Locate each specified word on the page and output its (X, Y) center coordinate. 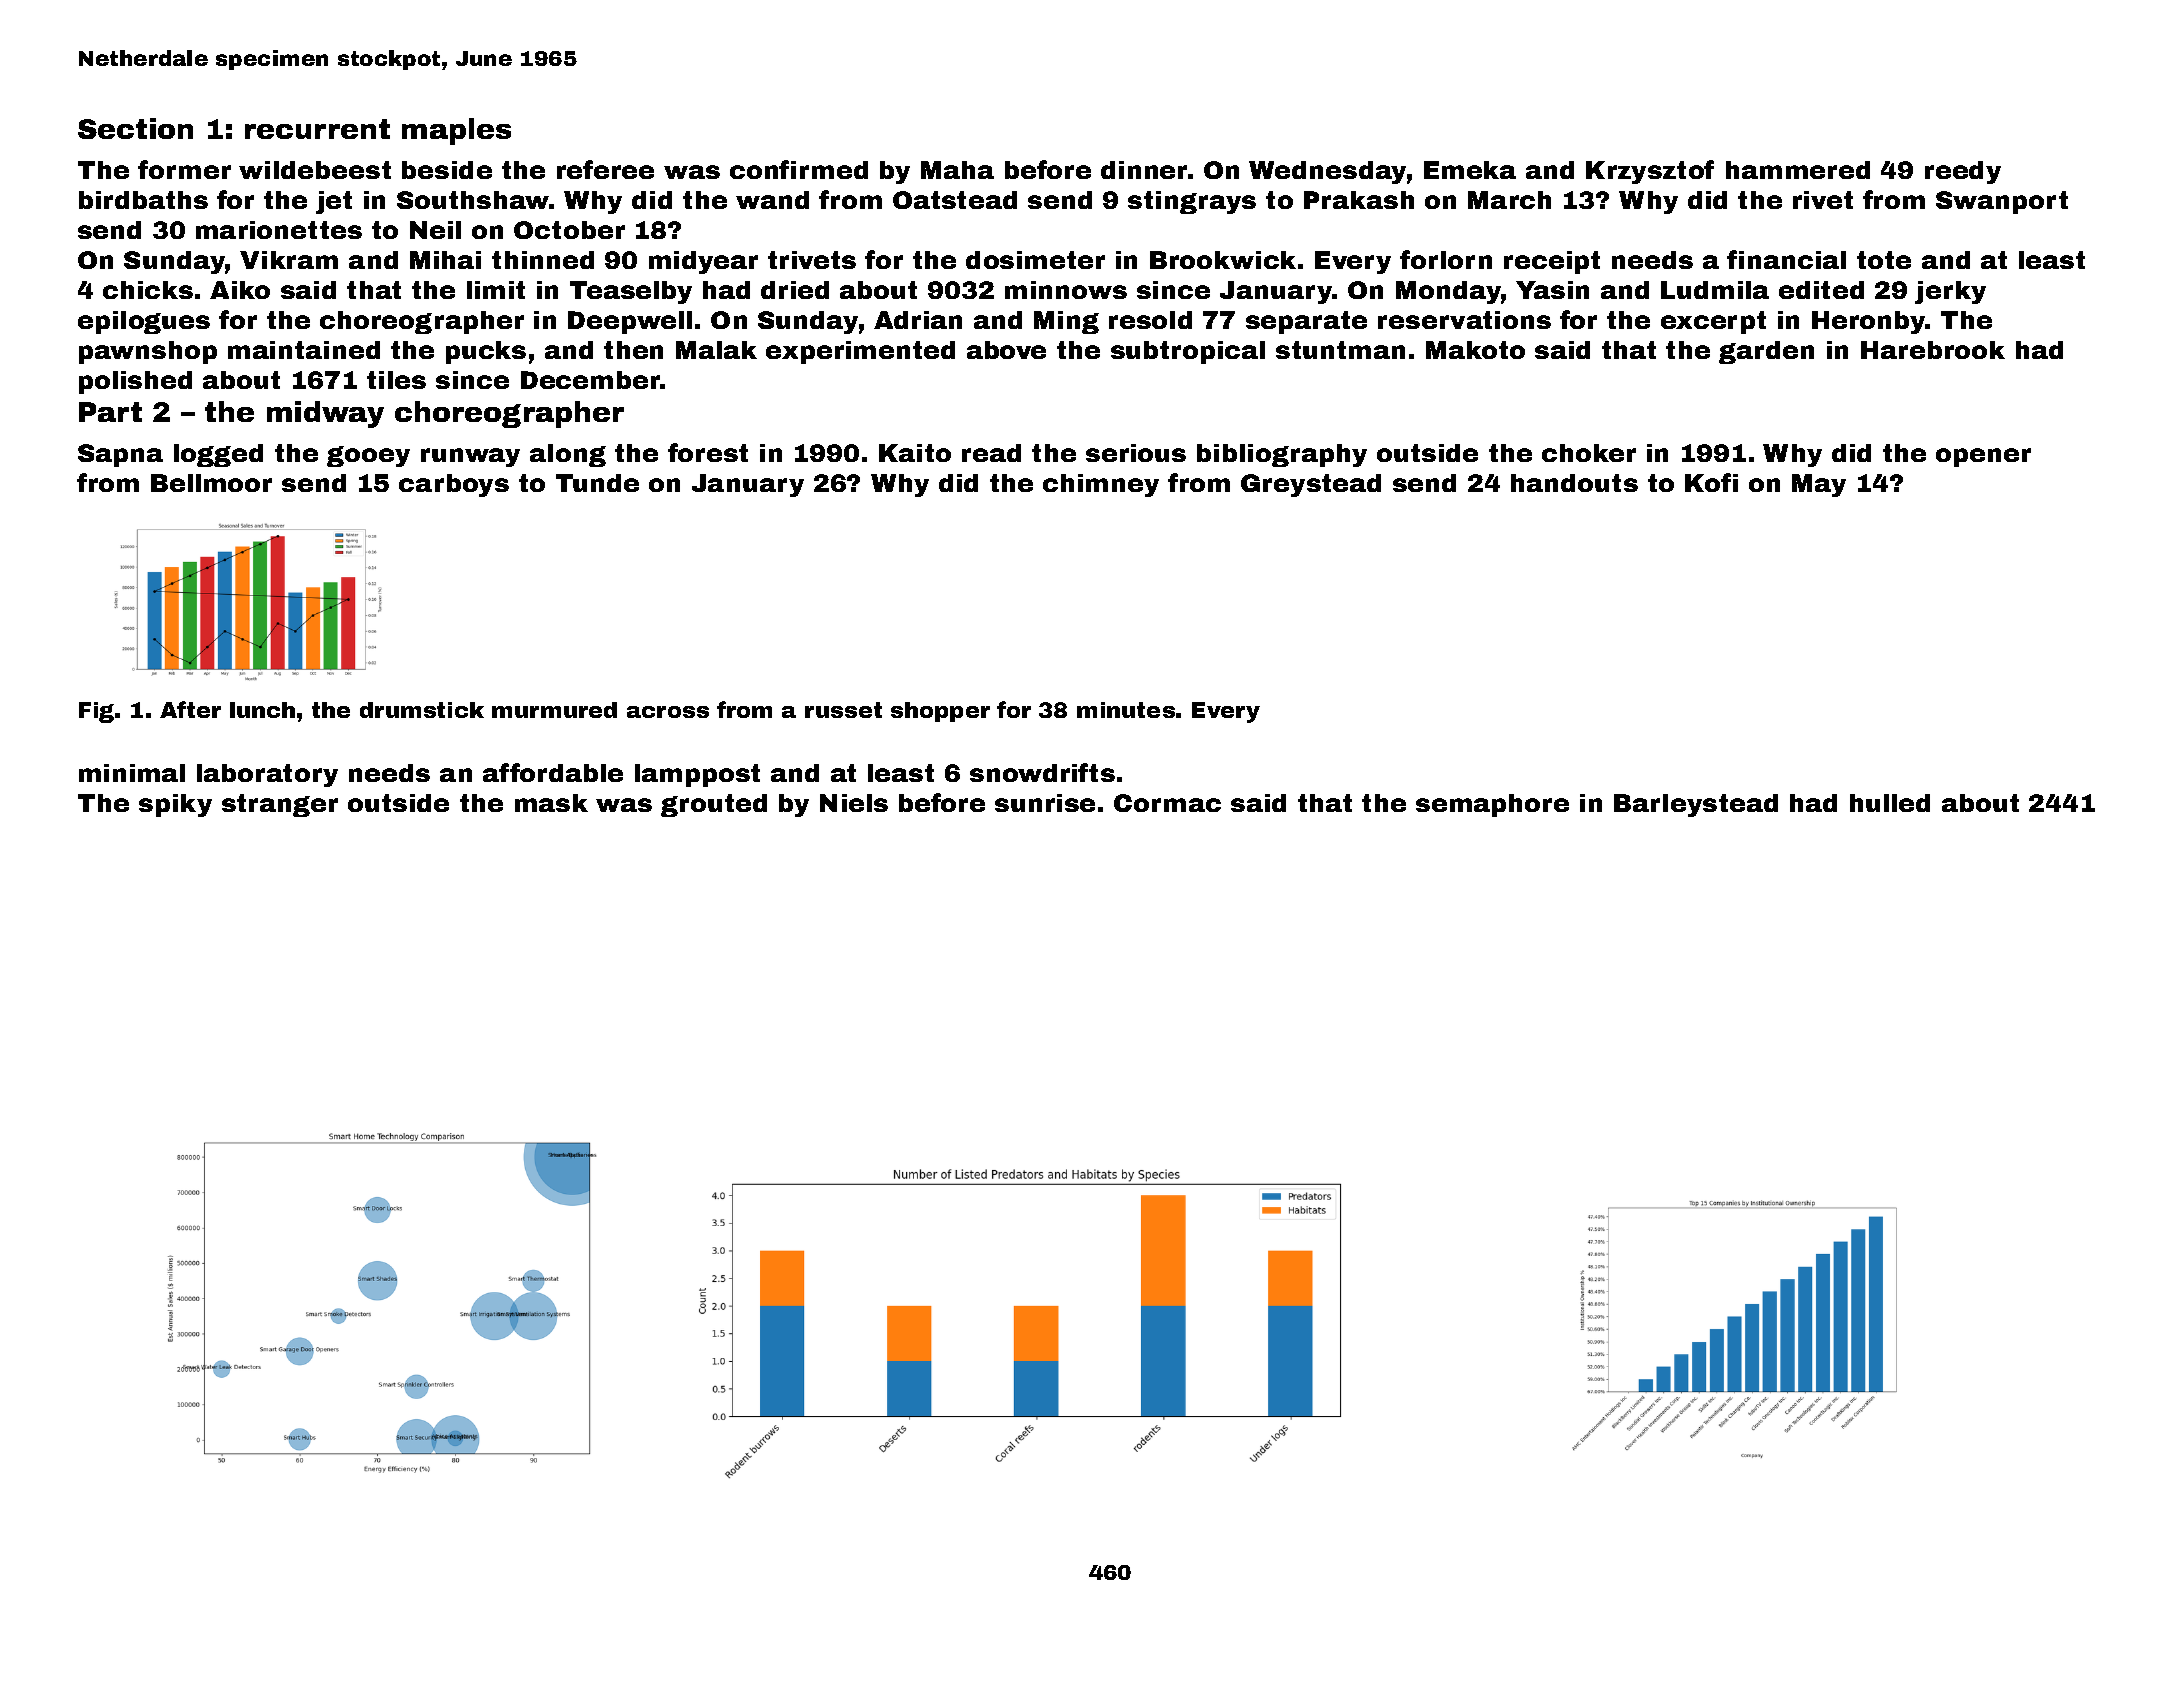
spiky (175, 805)
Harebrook (1933, 350)
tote (1884, 260)
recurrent (317, 129)
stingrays (1192, 202)
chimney (1101, 485)
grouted (714, 805)
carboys (454, 485)
